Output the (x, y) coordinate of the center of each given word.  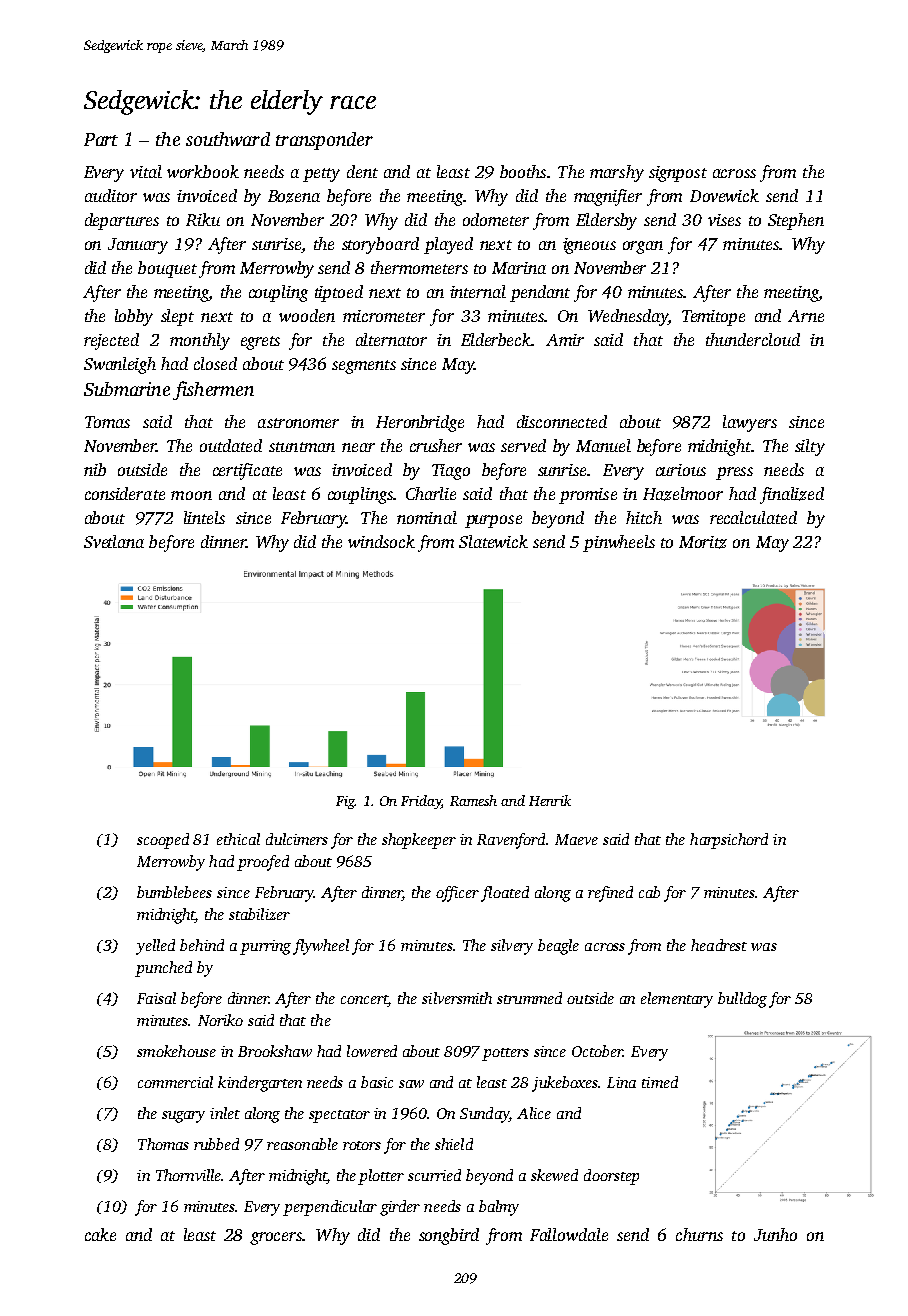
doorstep (611, 1177)
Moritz (703, 542)
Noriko (220, 1020)
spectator (339, 1116)
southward (228, 139)
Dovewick (724, 195)
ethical (238, 839)
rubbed (216, 1144)
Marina (519, 268)
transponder (324, 141)
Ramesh (473, 800)
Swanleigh (120, 365)
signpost (678, 174)
